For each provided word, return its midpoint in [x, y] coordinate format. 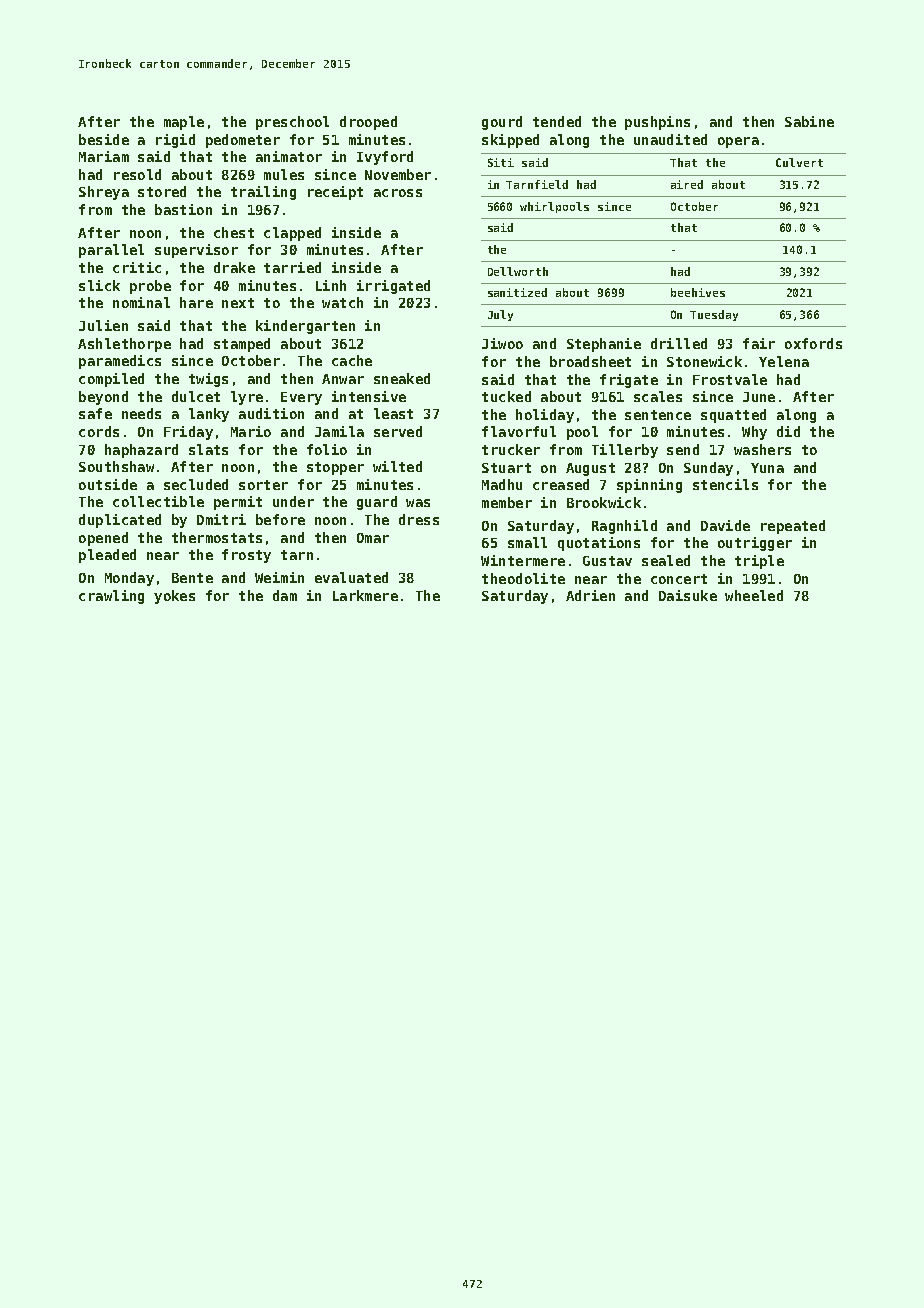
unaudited [670, 139]
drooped [368, 123]
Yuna [767, 468]
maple [184, 123]
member [507, 502]
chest [234, 232]
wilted [397, 466]
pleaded [107, 556]
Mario [251, 431]
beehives [698, 292]
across [398, 193]
